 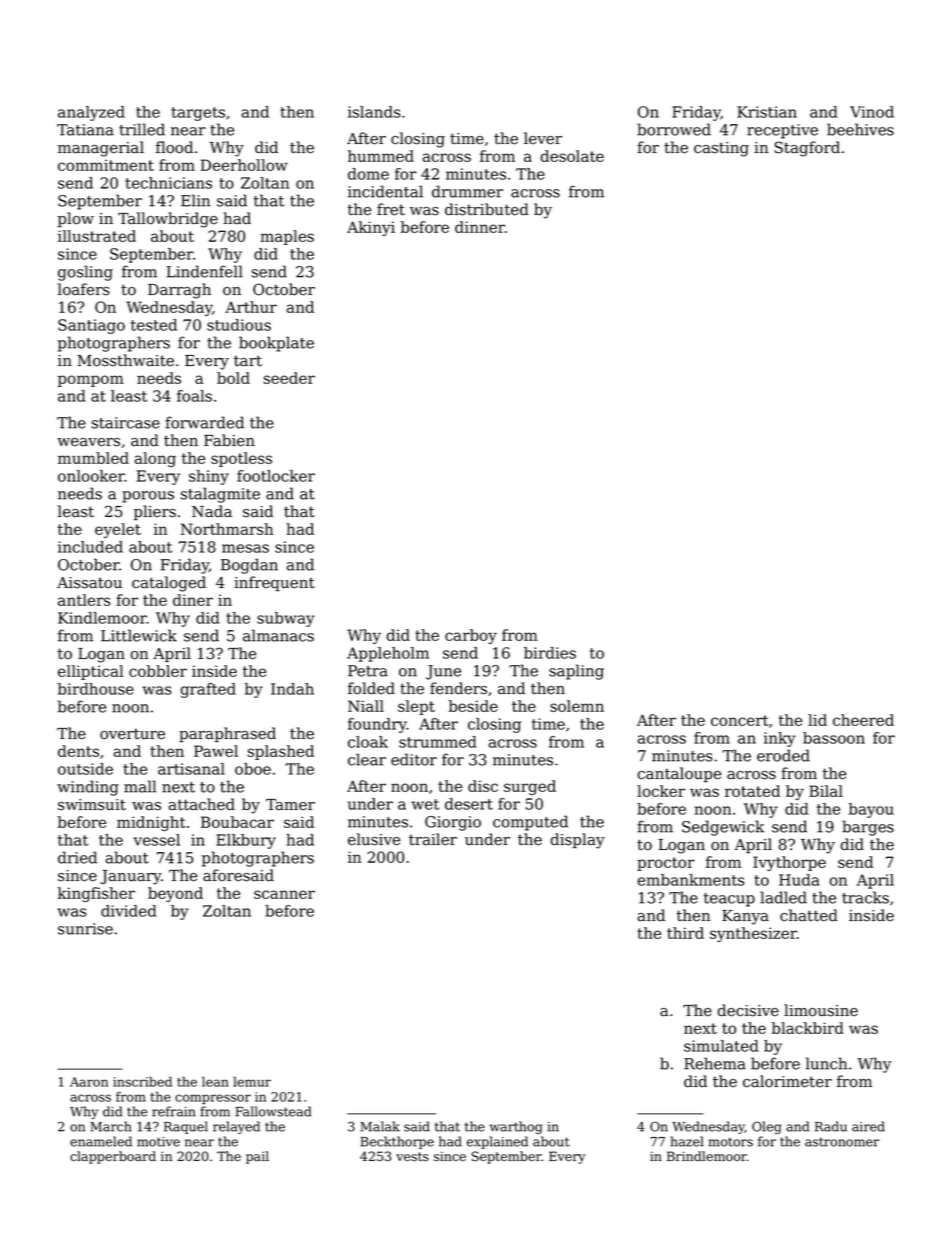 What do you see at coordinates (77, 857) in the screenshot?
I see `dried` at bounding box center [77, 857].
